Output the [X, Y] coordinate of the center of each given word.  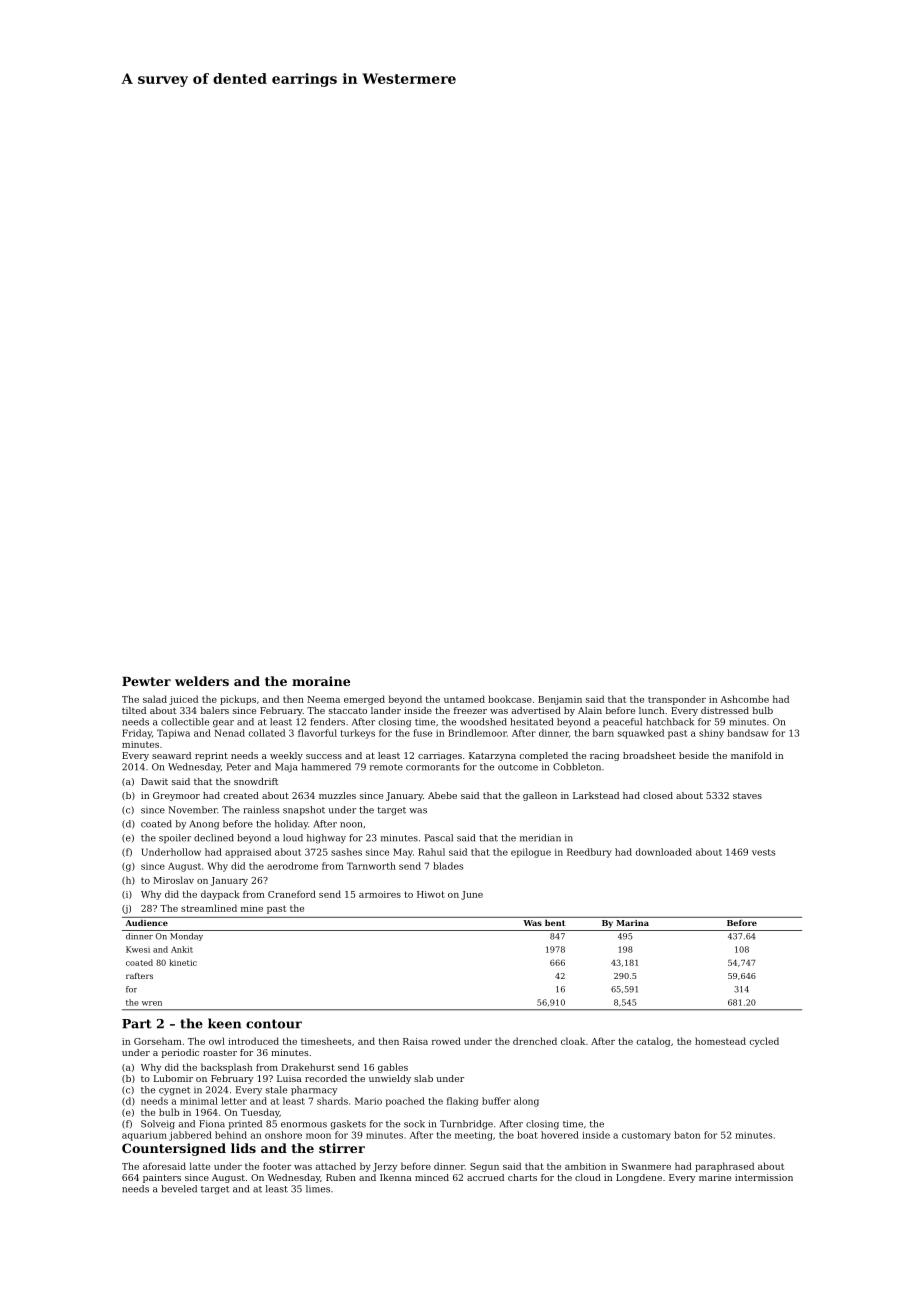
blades [448, 866]
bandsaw [747, 733]
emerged [364, 700]
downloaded [664, 852]
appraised [248, 853]
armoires [380, 894]
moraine [321, 681]
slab [423, 1078]
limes [318, 1189]
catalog [653, 1042]
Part [137, 1024]
